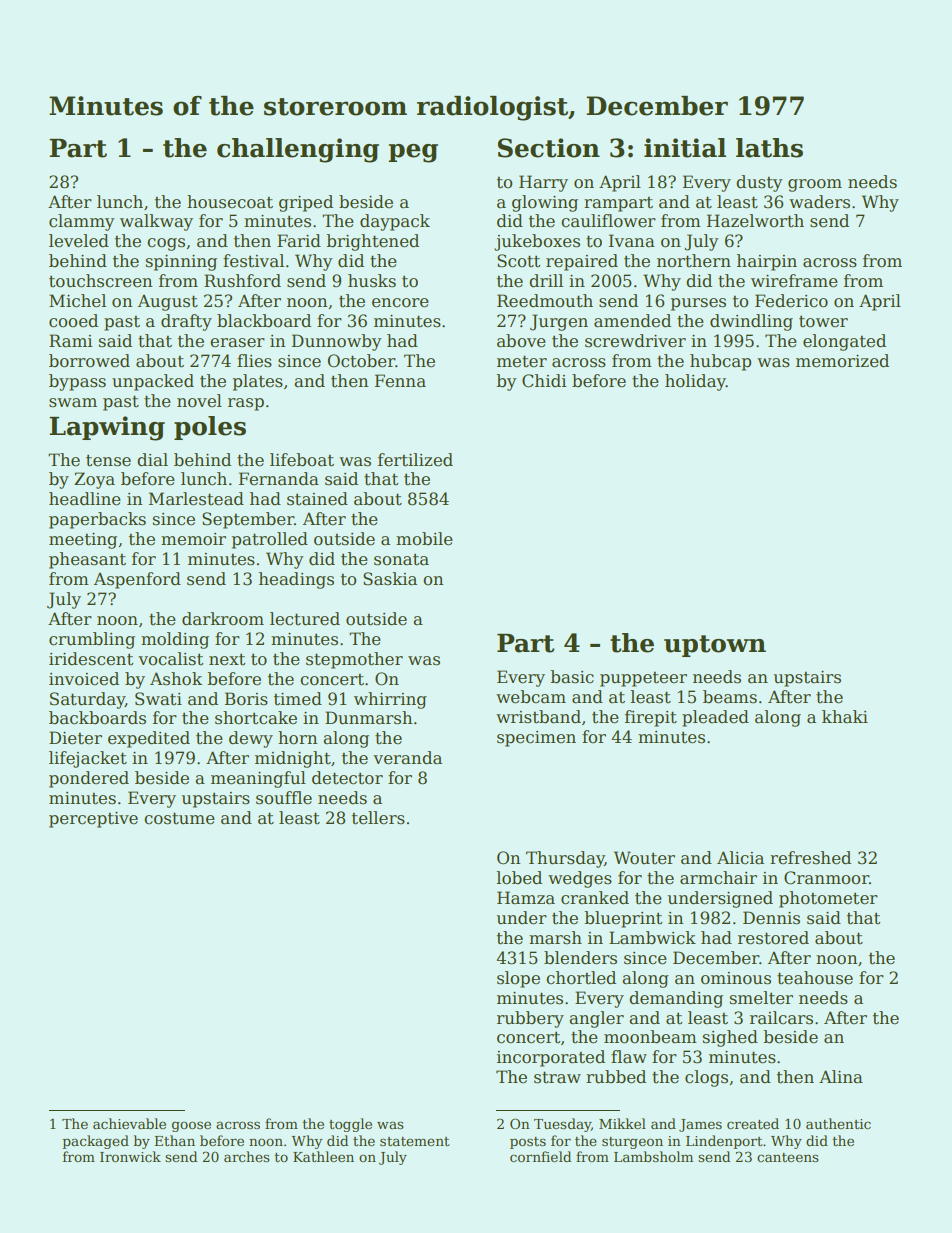 Image resolution: width=952 pixels, height=1233 pixels. What do you see at coordinates (794, 281) in the screenshot?
I see `wireframe` at bounding box center [794, 281].
